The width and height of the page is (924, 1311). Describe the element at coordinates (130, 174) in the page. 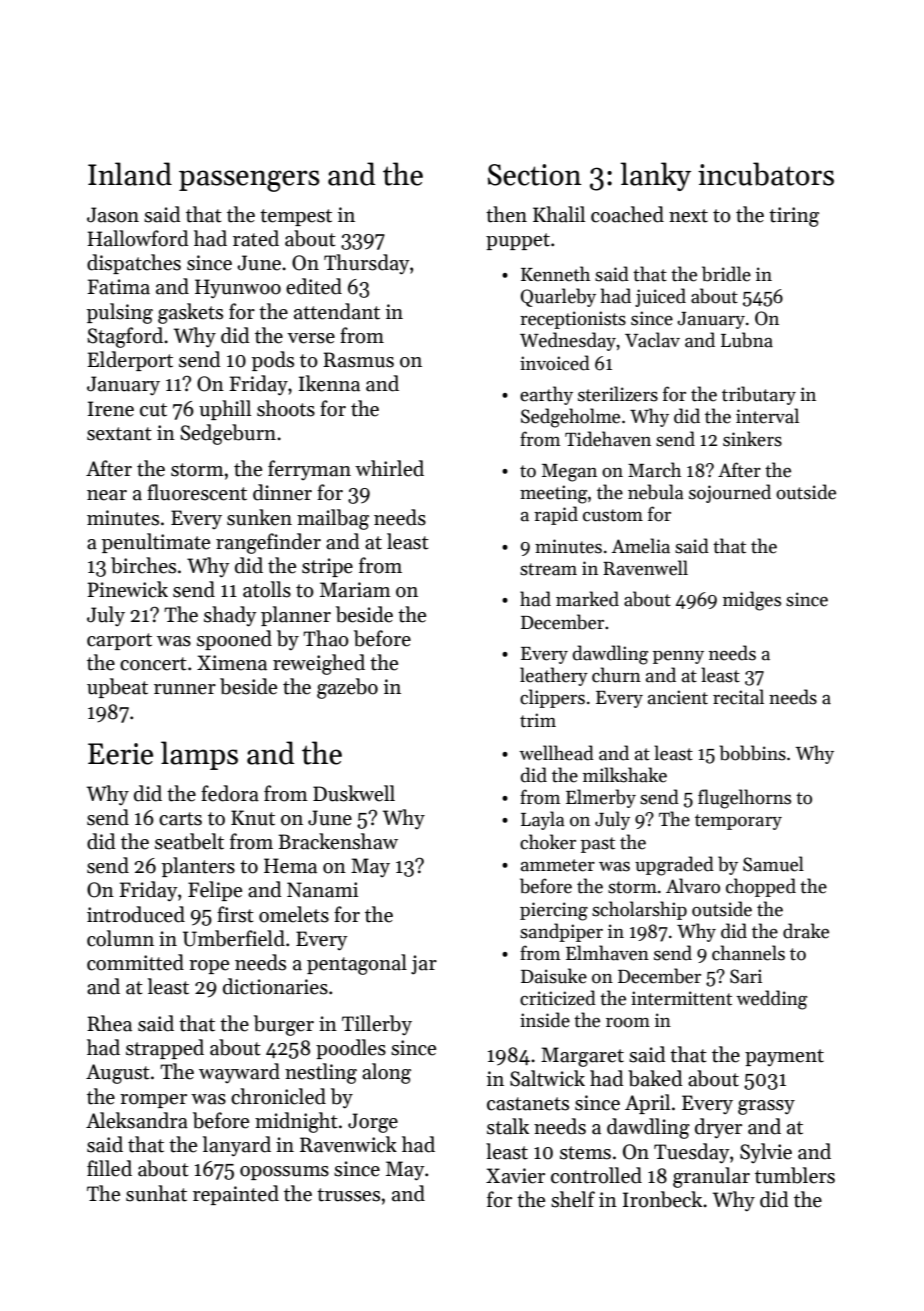

I see `Inland` at that location.
